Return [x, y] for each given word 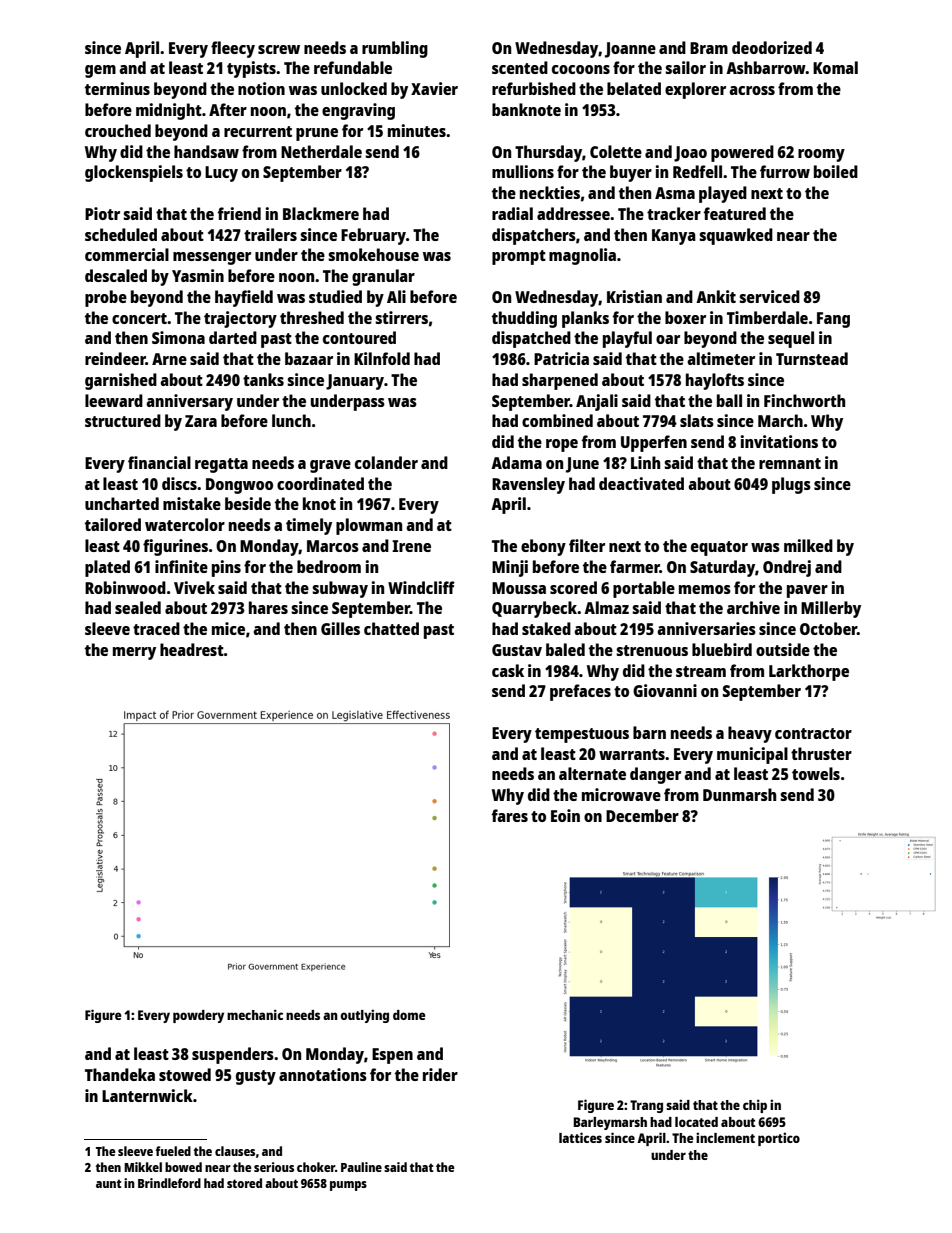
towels [816, 773]
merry [134, 653]
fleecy [233, 49]
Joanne [630, 50]
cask [508, 670]
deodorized [772, 47]
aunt [109, 1183]
